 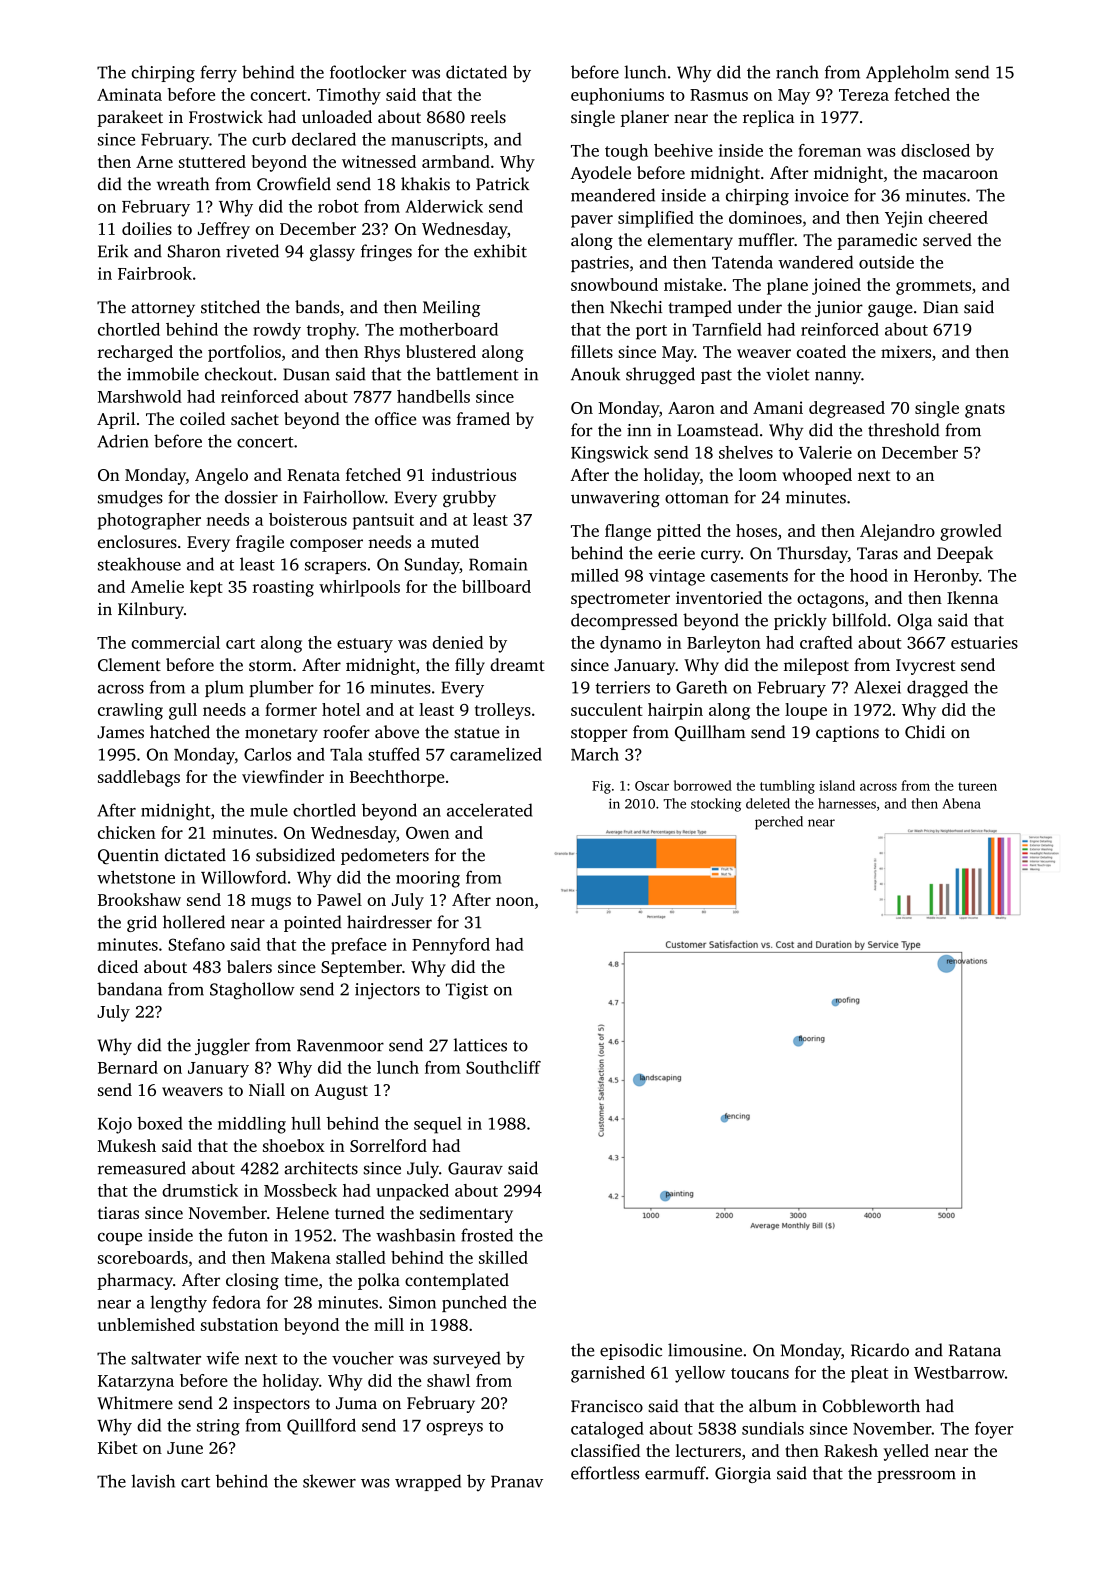 I want to click on Ricardo, so click(x=880, y=1350).
